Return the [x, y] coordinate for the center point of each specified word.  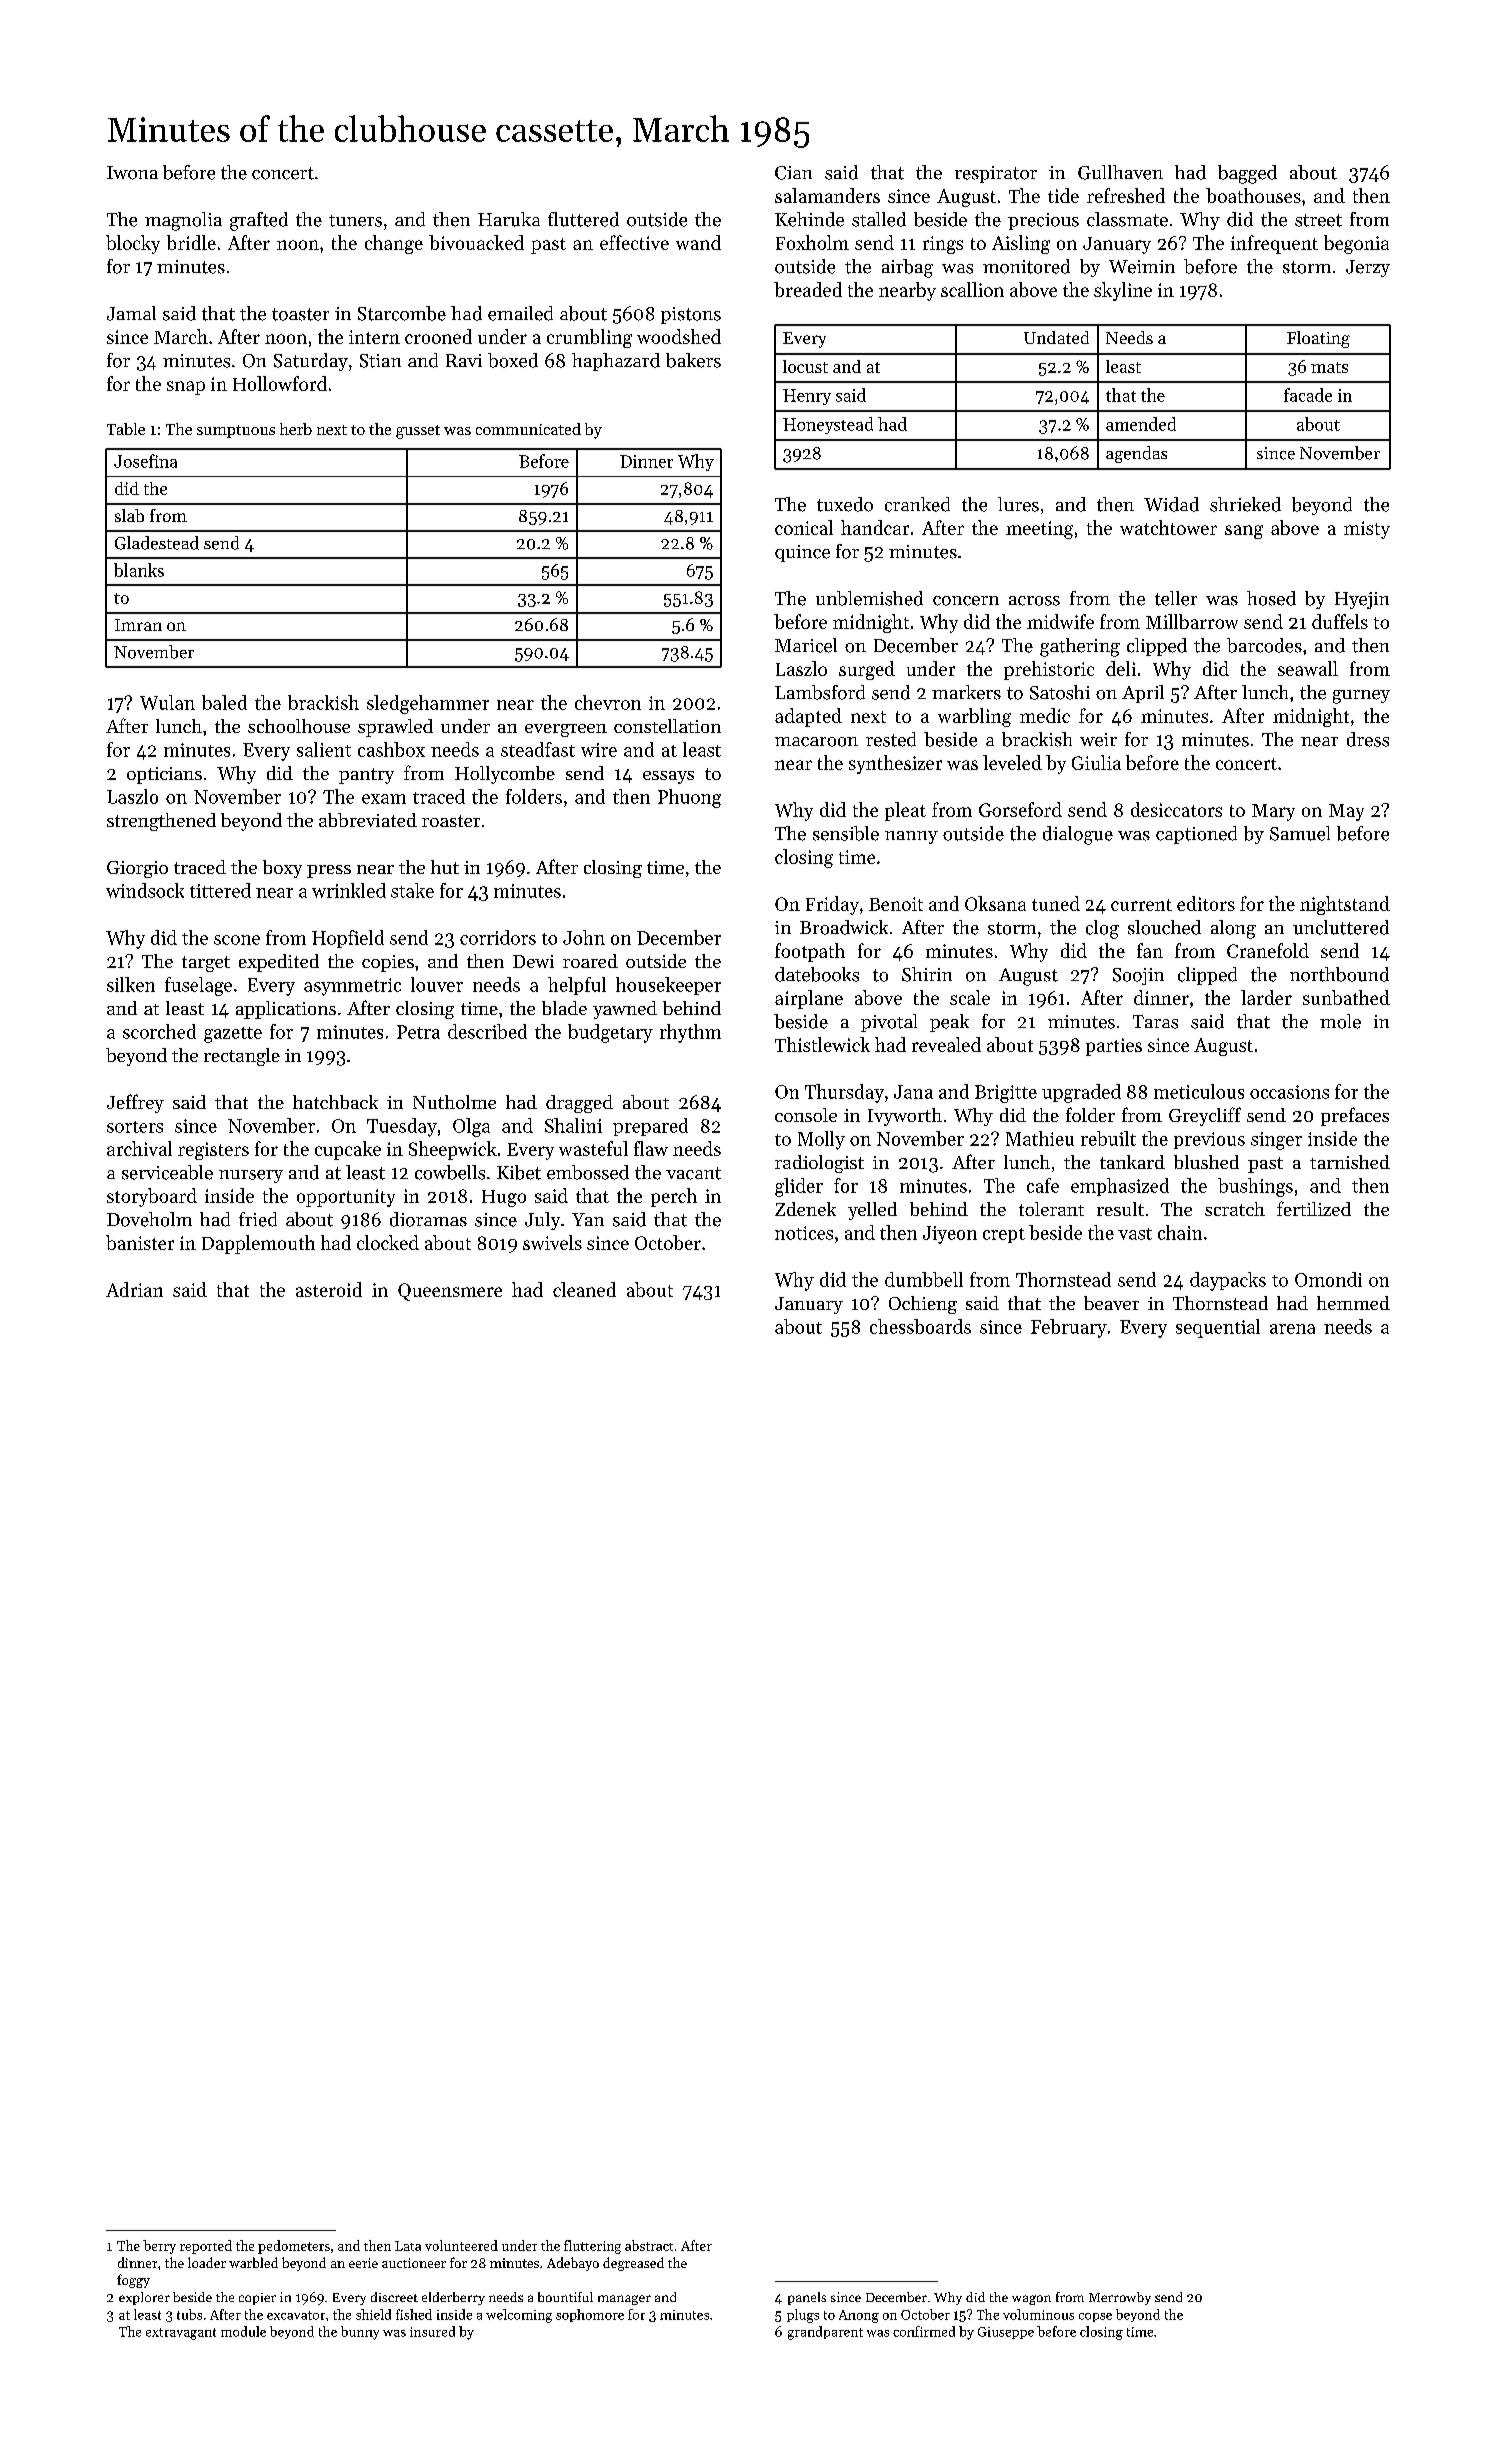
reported [206, 2247]
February [1069, 1328]
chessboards [920, 1326]
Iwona [132, 173]
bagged [1247, 174]
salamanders [827, 195]
